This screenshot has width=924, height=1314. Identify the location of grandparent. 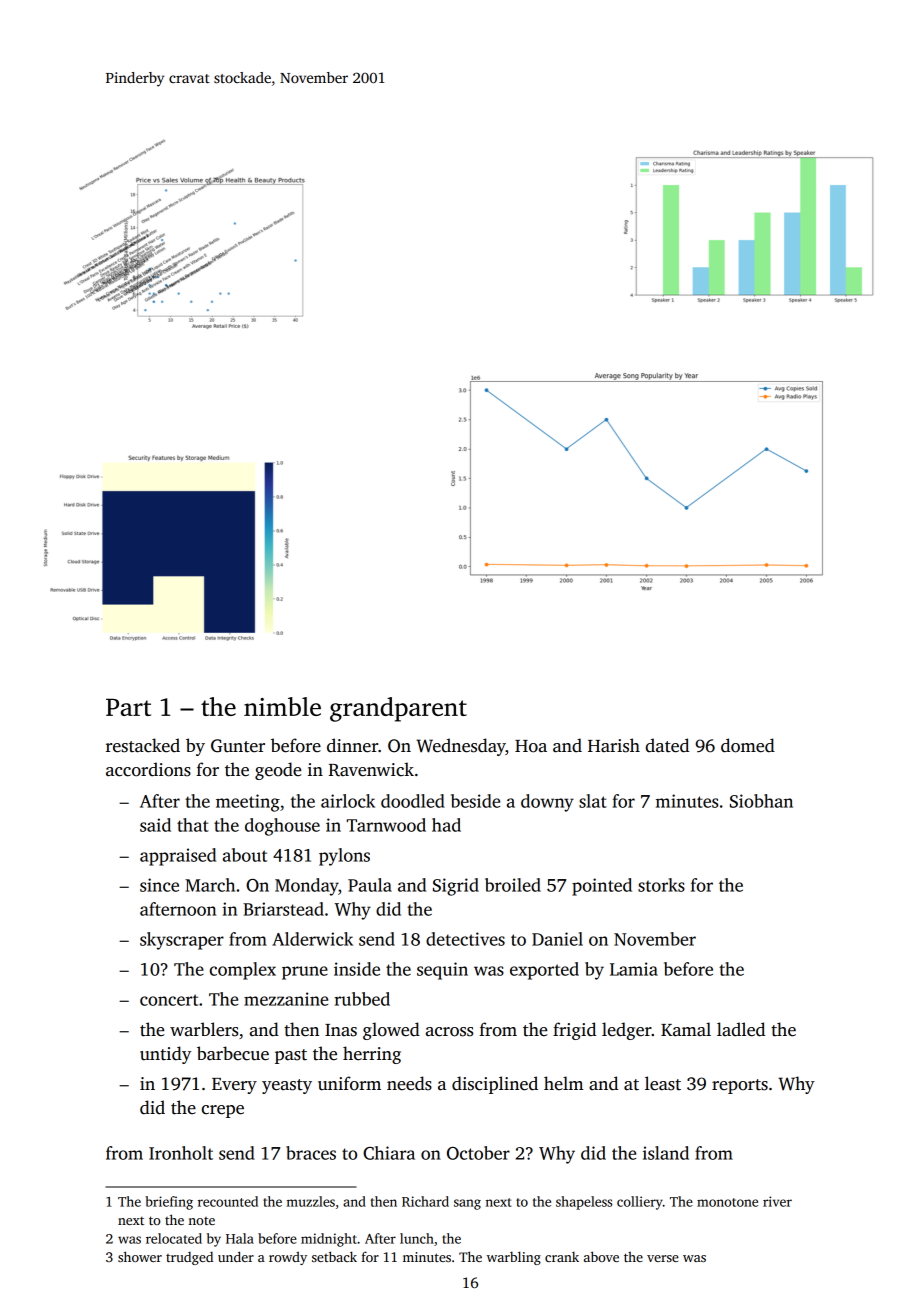
(398, 709).
